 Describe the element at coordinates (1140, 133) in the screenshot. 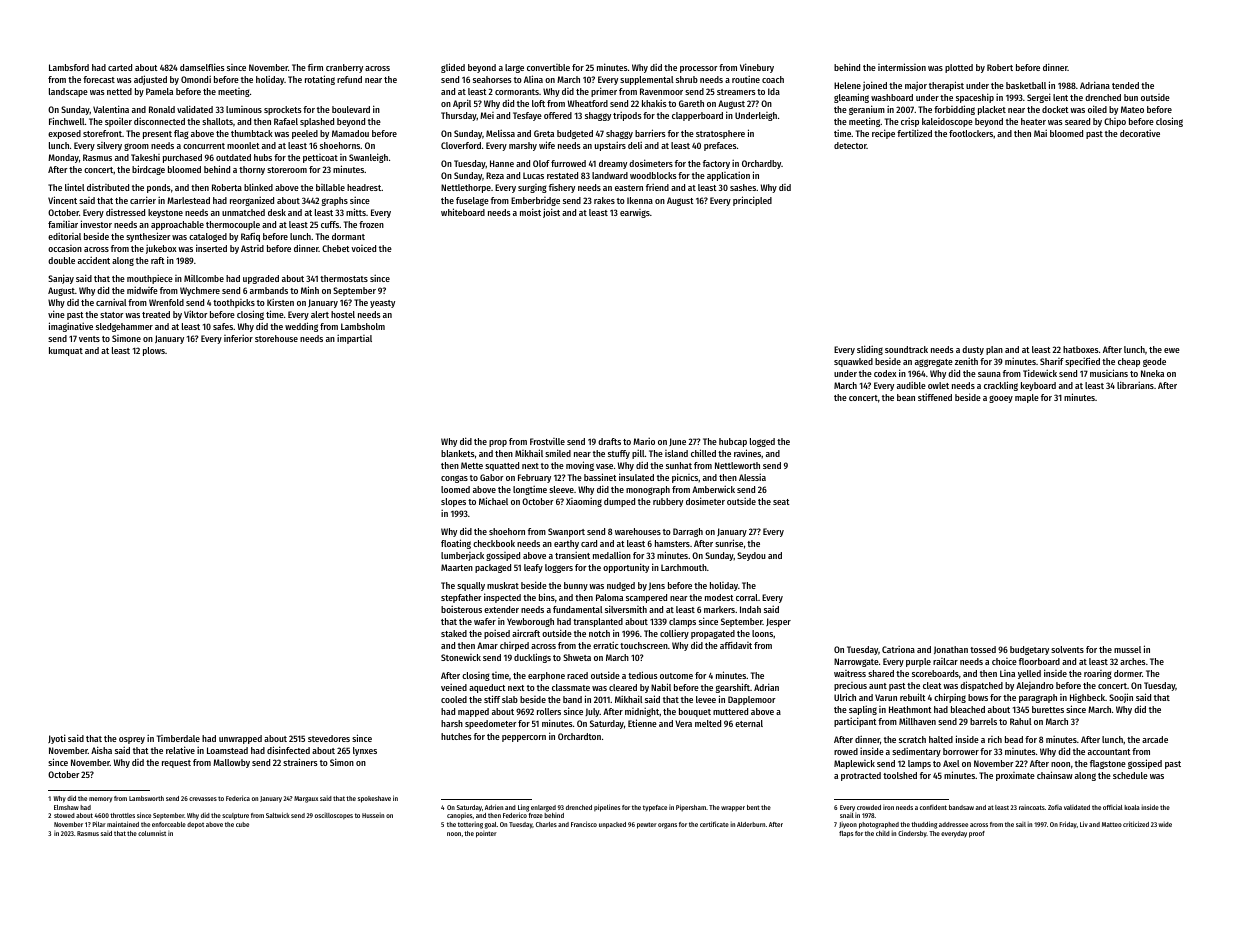

I see `decorative` at that location.
